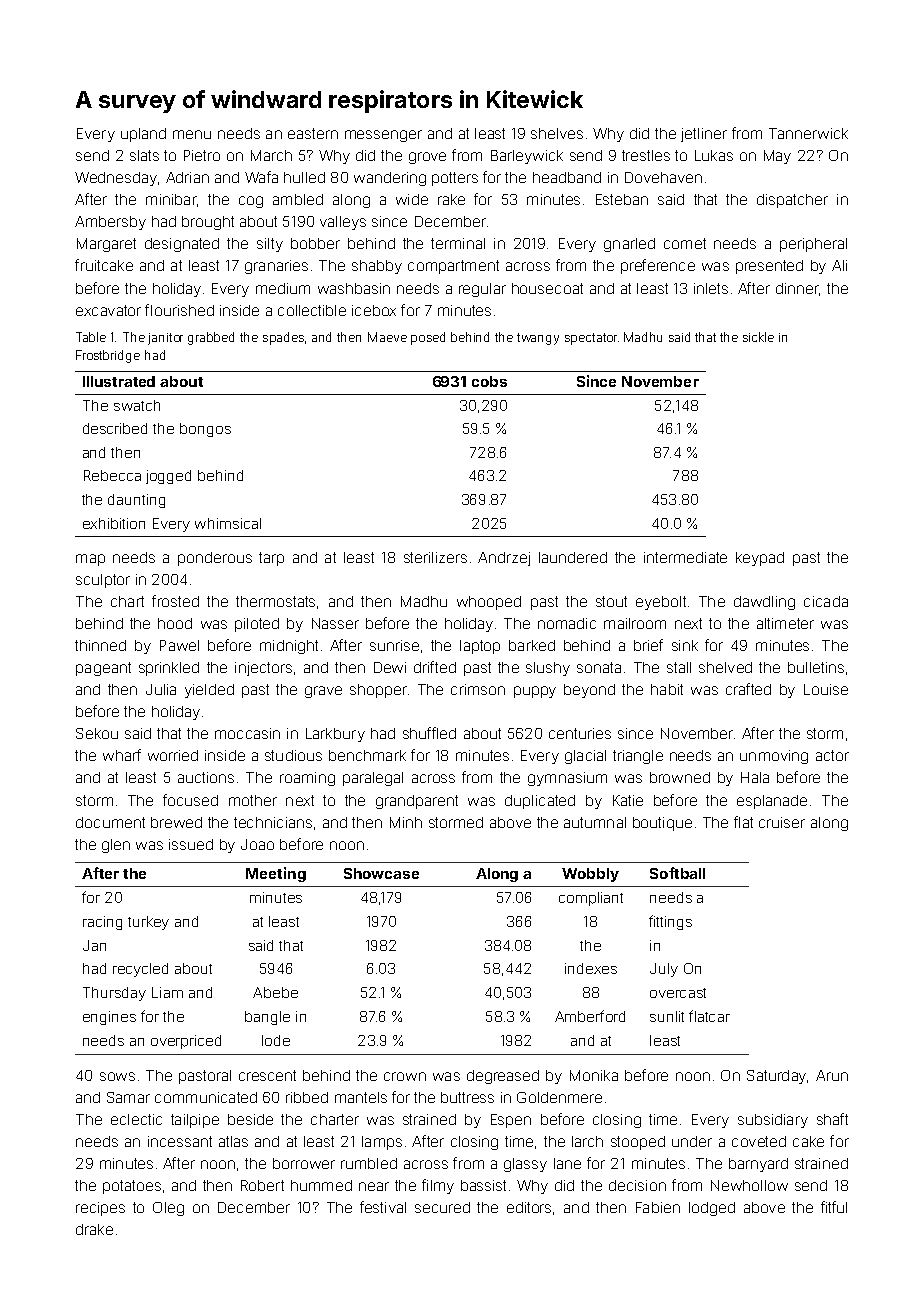 Image resolution: width=924 pixels, height=1308 pixels. What do you see at coordinates (776, 1077) in the screenshot?
I see `Saturday` at bounding box center [776, 1077].
